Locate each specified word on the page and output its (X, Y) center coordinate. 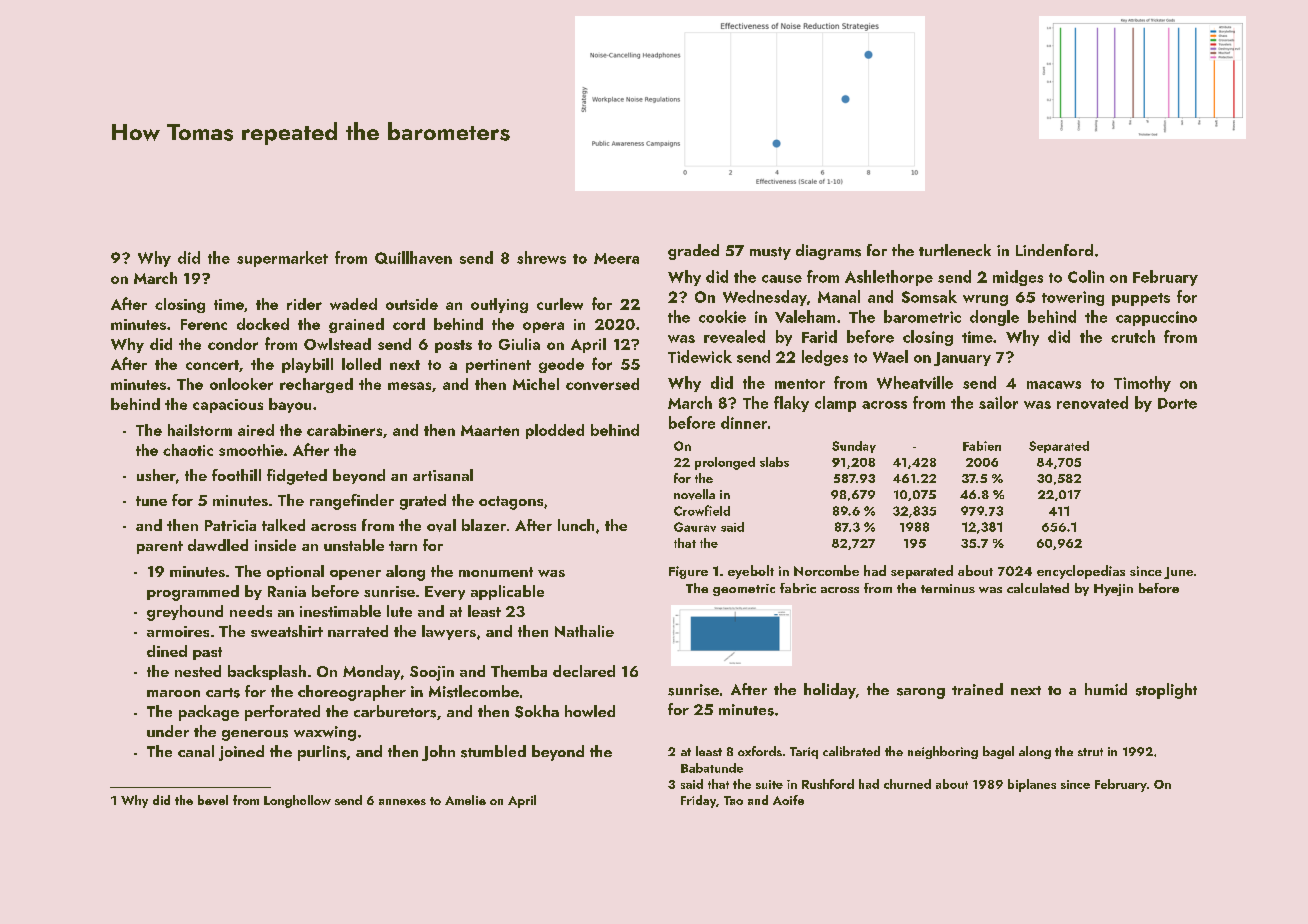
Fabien (982, 446)
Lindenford (1054, 250)
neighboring (943, 752)
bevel (213, 800)
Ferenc (204, 324)
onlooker (241, 384)
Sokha (537, 711)
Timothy (1142, 384)
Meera (616, 258)
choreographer (352, 693)
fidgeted (297, 477)
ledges (825, 358)
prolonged (725, 463)
